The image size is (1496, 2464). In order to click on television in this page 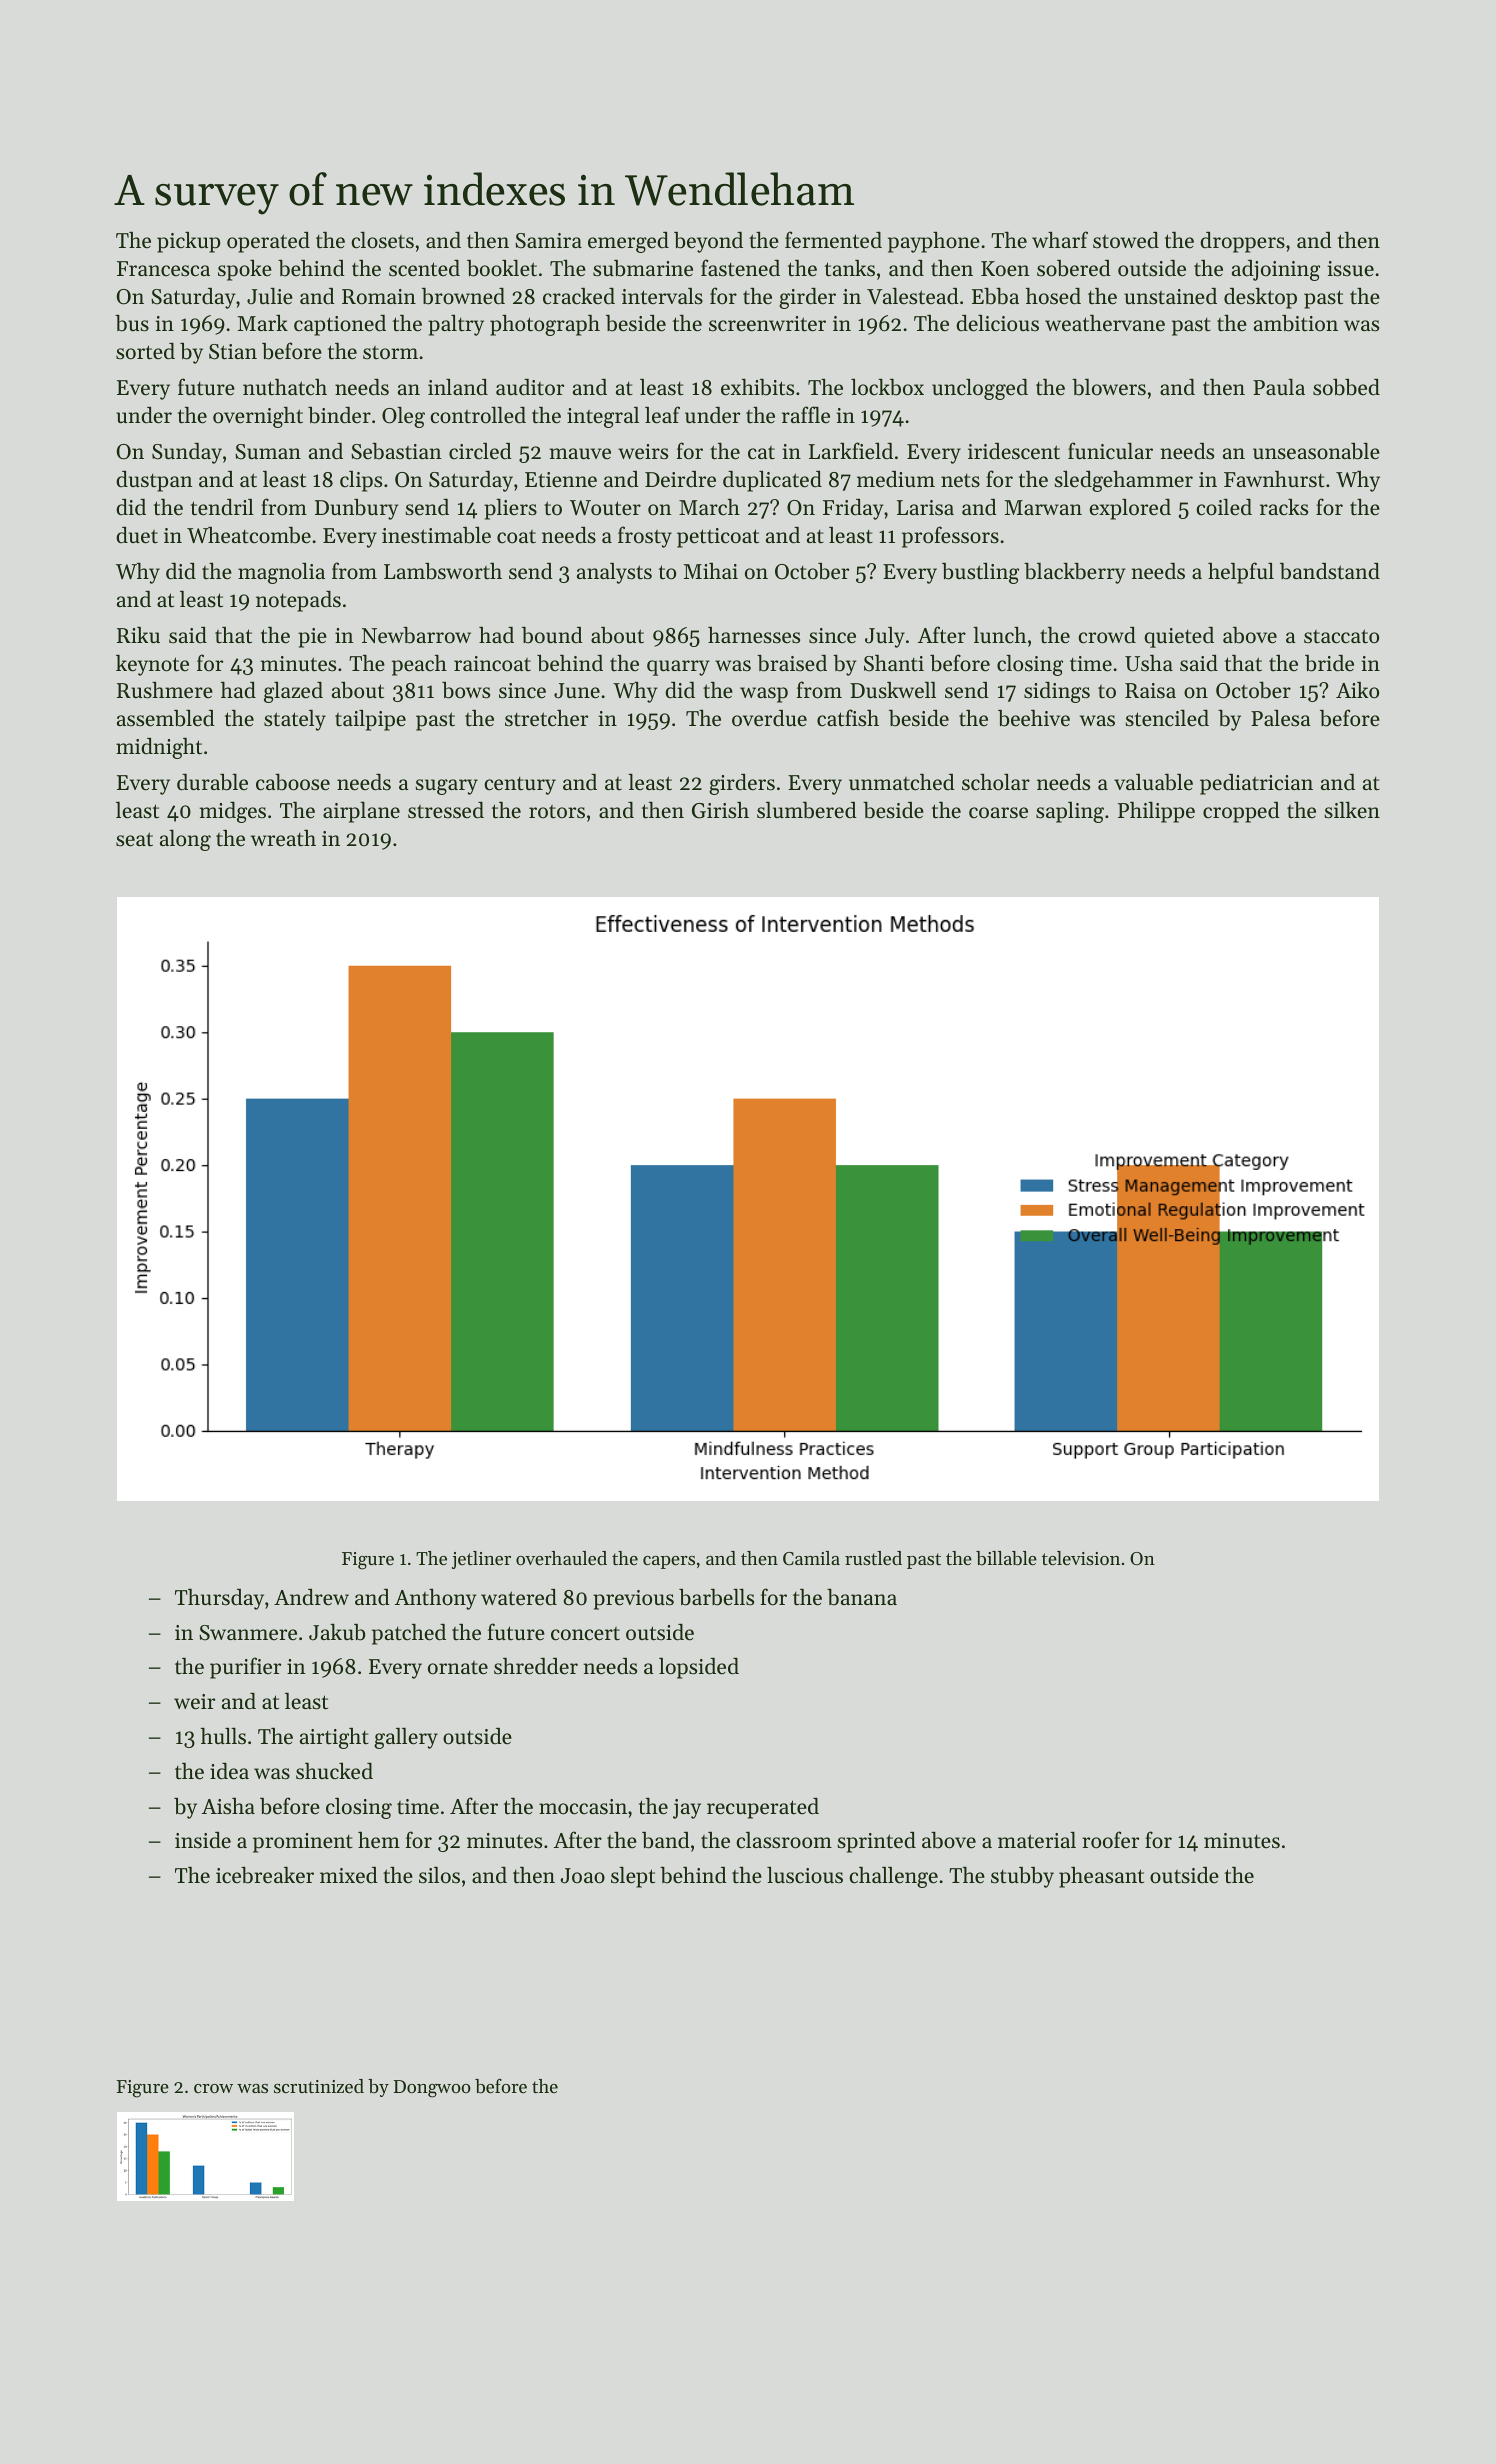, I will do `click(1081, 1558)`.
